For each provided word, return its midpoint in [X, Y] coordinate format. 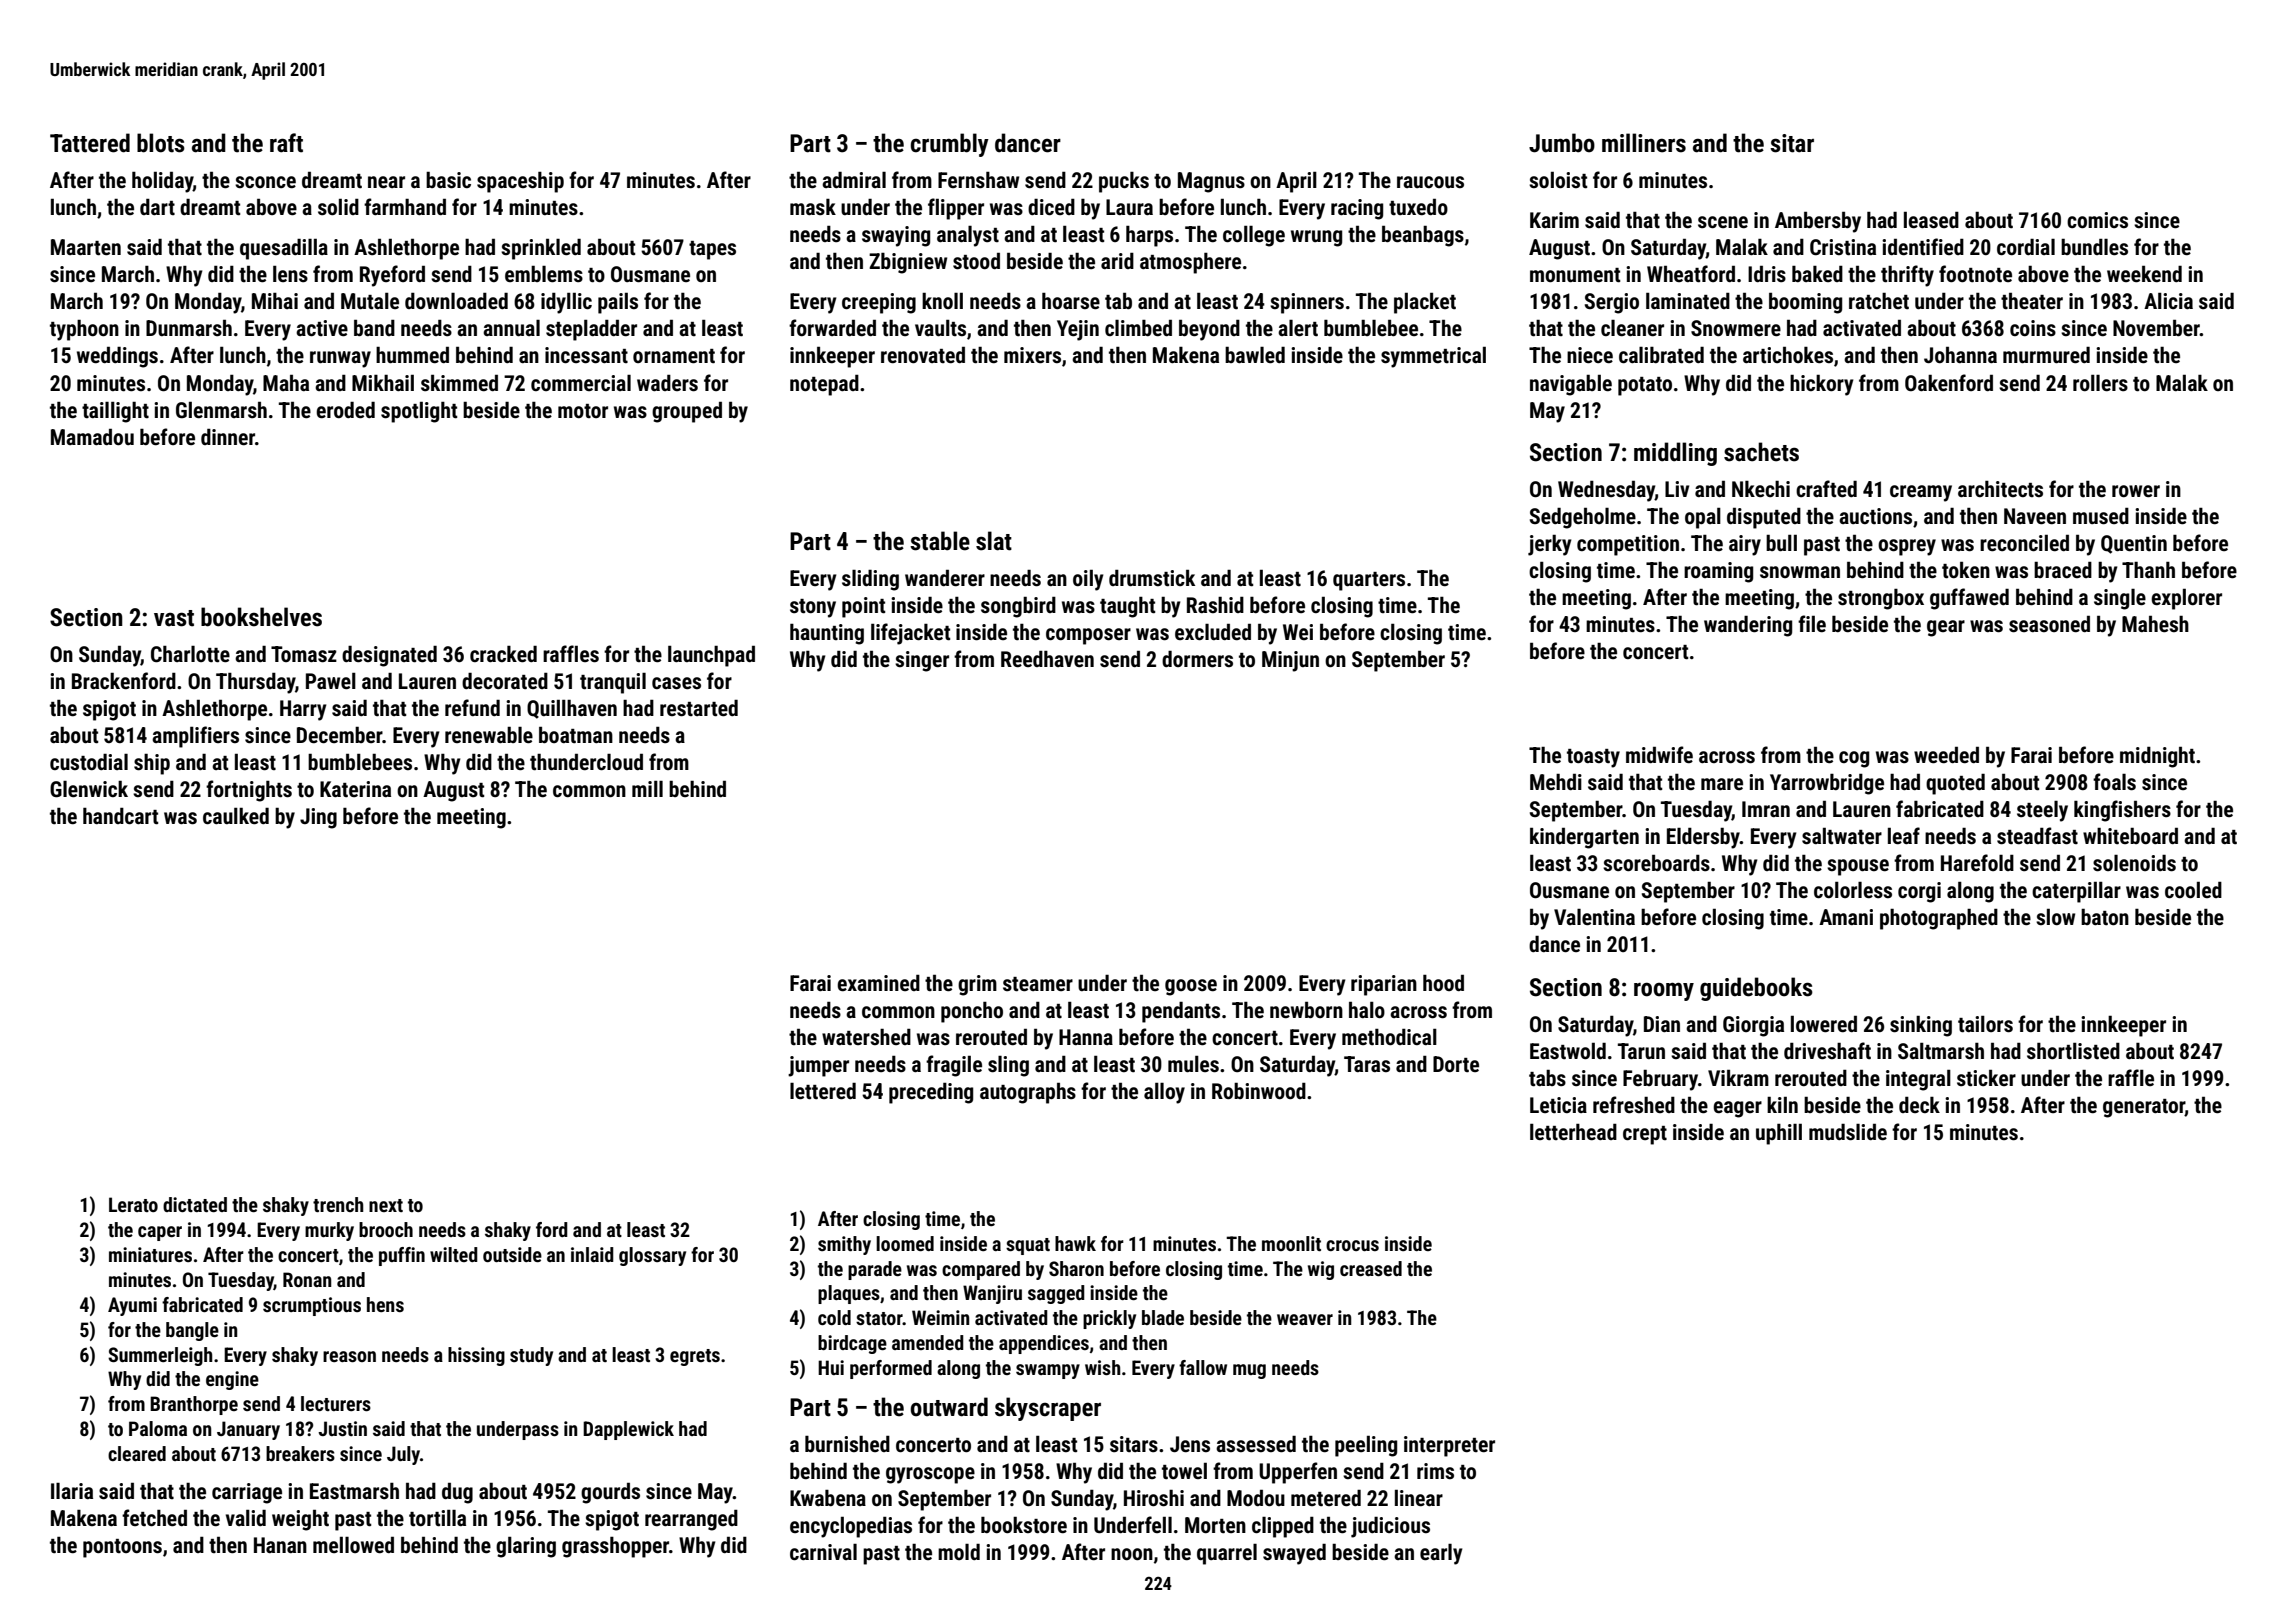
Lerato [133, 1204]
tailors [1985, 1024]
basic [448, 180]
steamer [1038, 984]
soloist [1558, 180]
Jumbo [1562, 143]
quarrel [1227, 1554]
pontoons [122, 1548]
